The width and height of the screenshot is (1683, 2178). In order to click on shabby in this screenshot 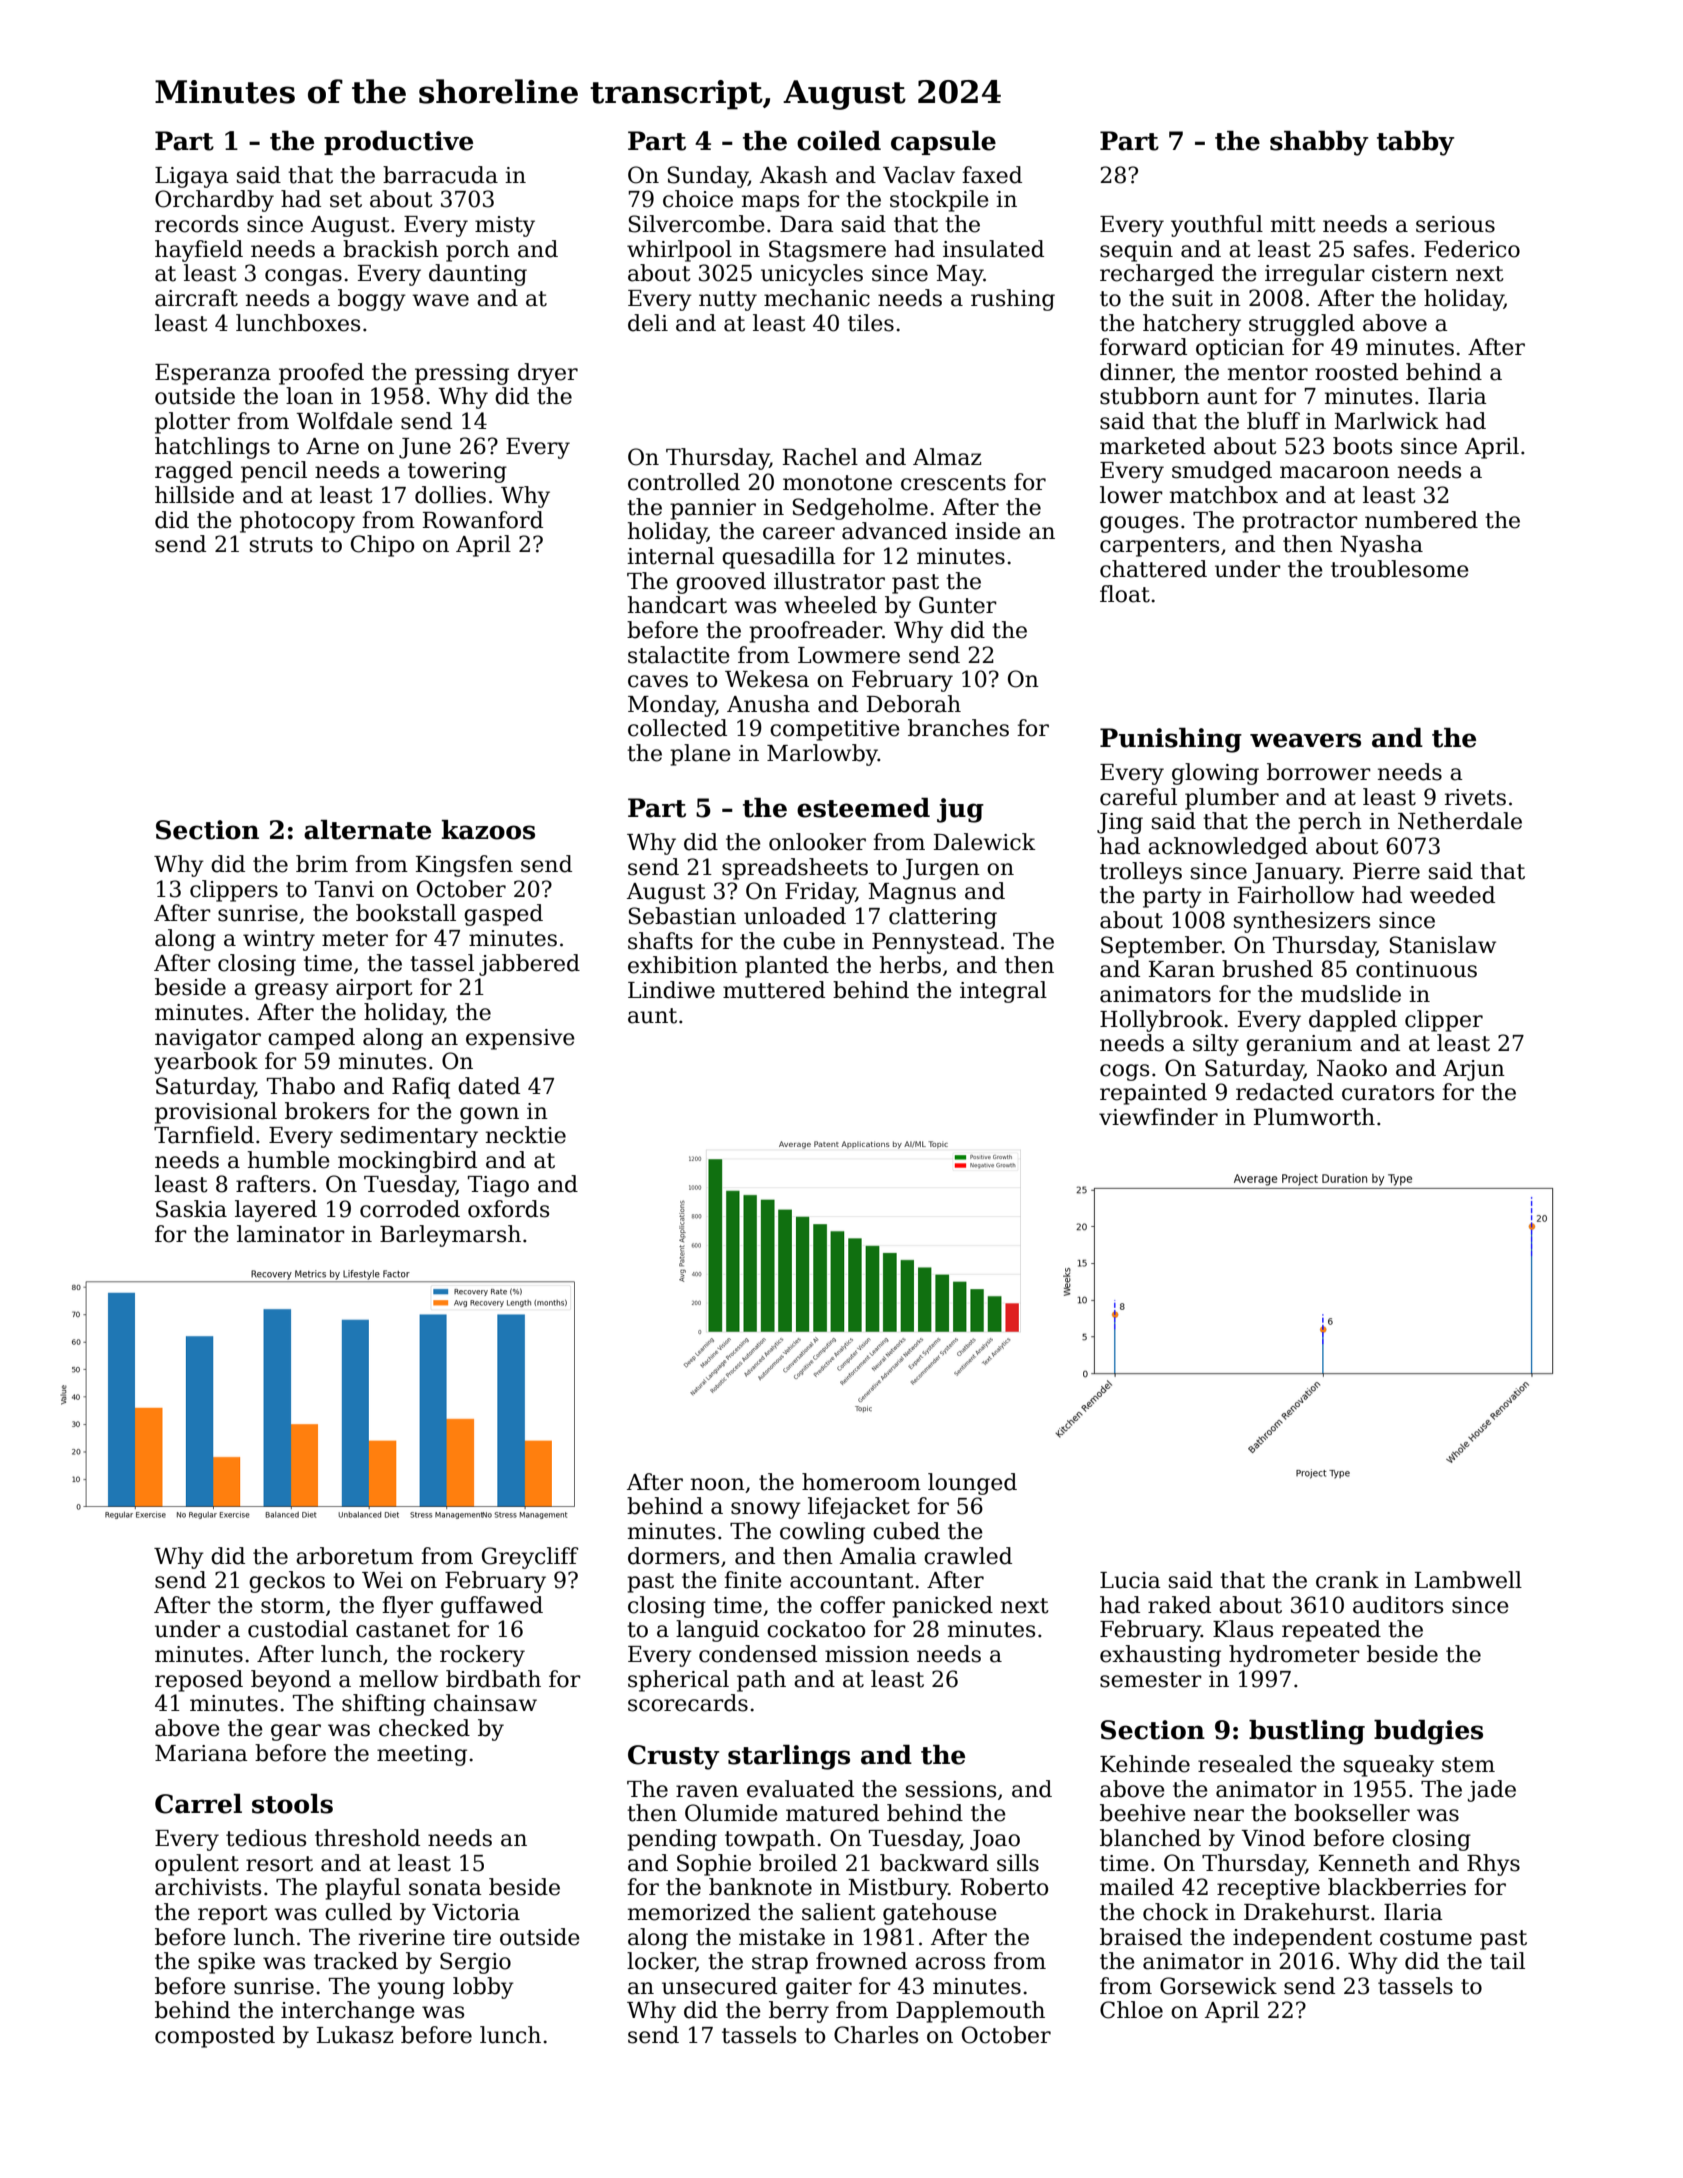, I will do `click(1319, 143)`.
